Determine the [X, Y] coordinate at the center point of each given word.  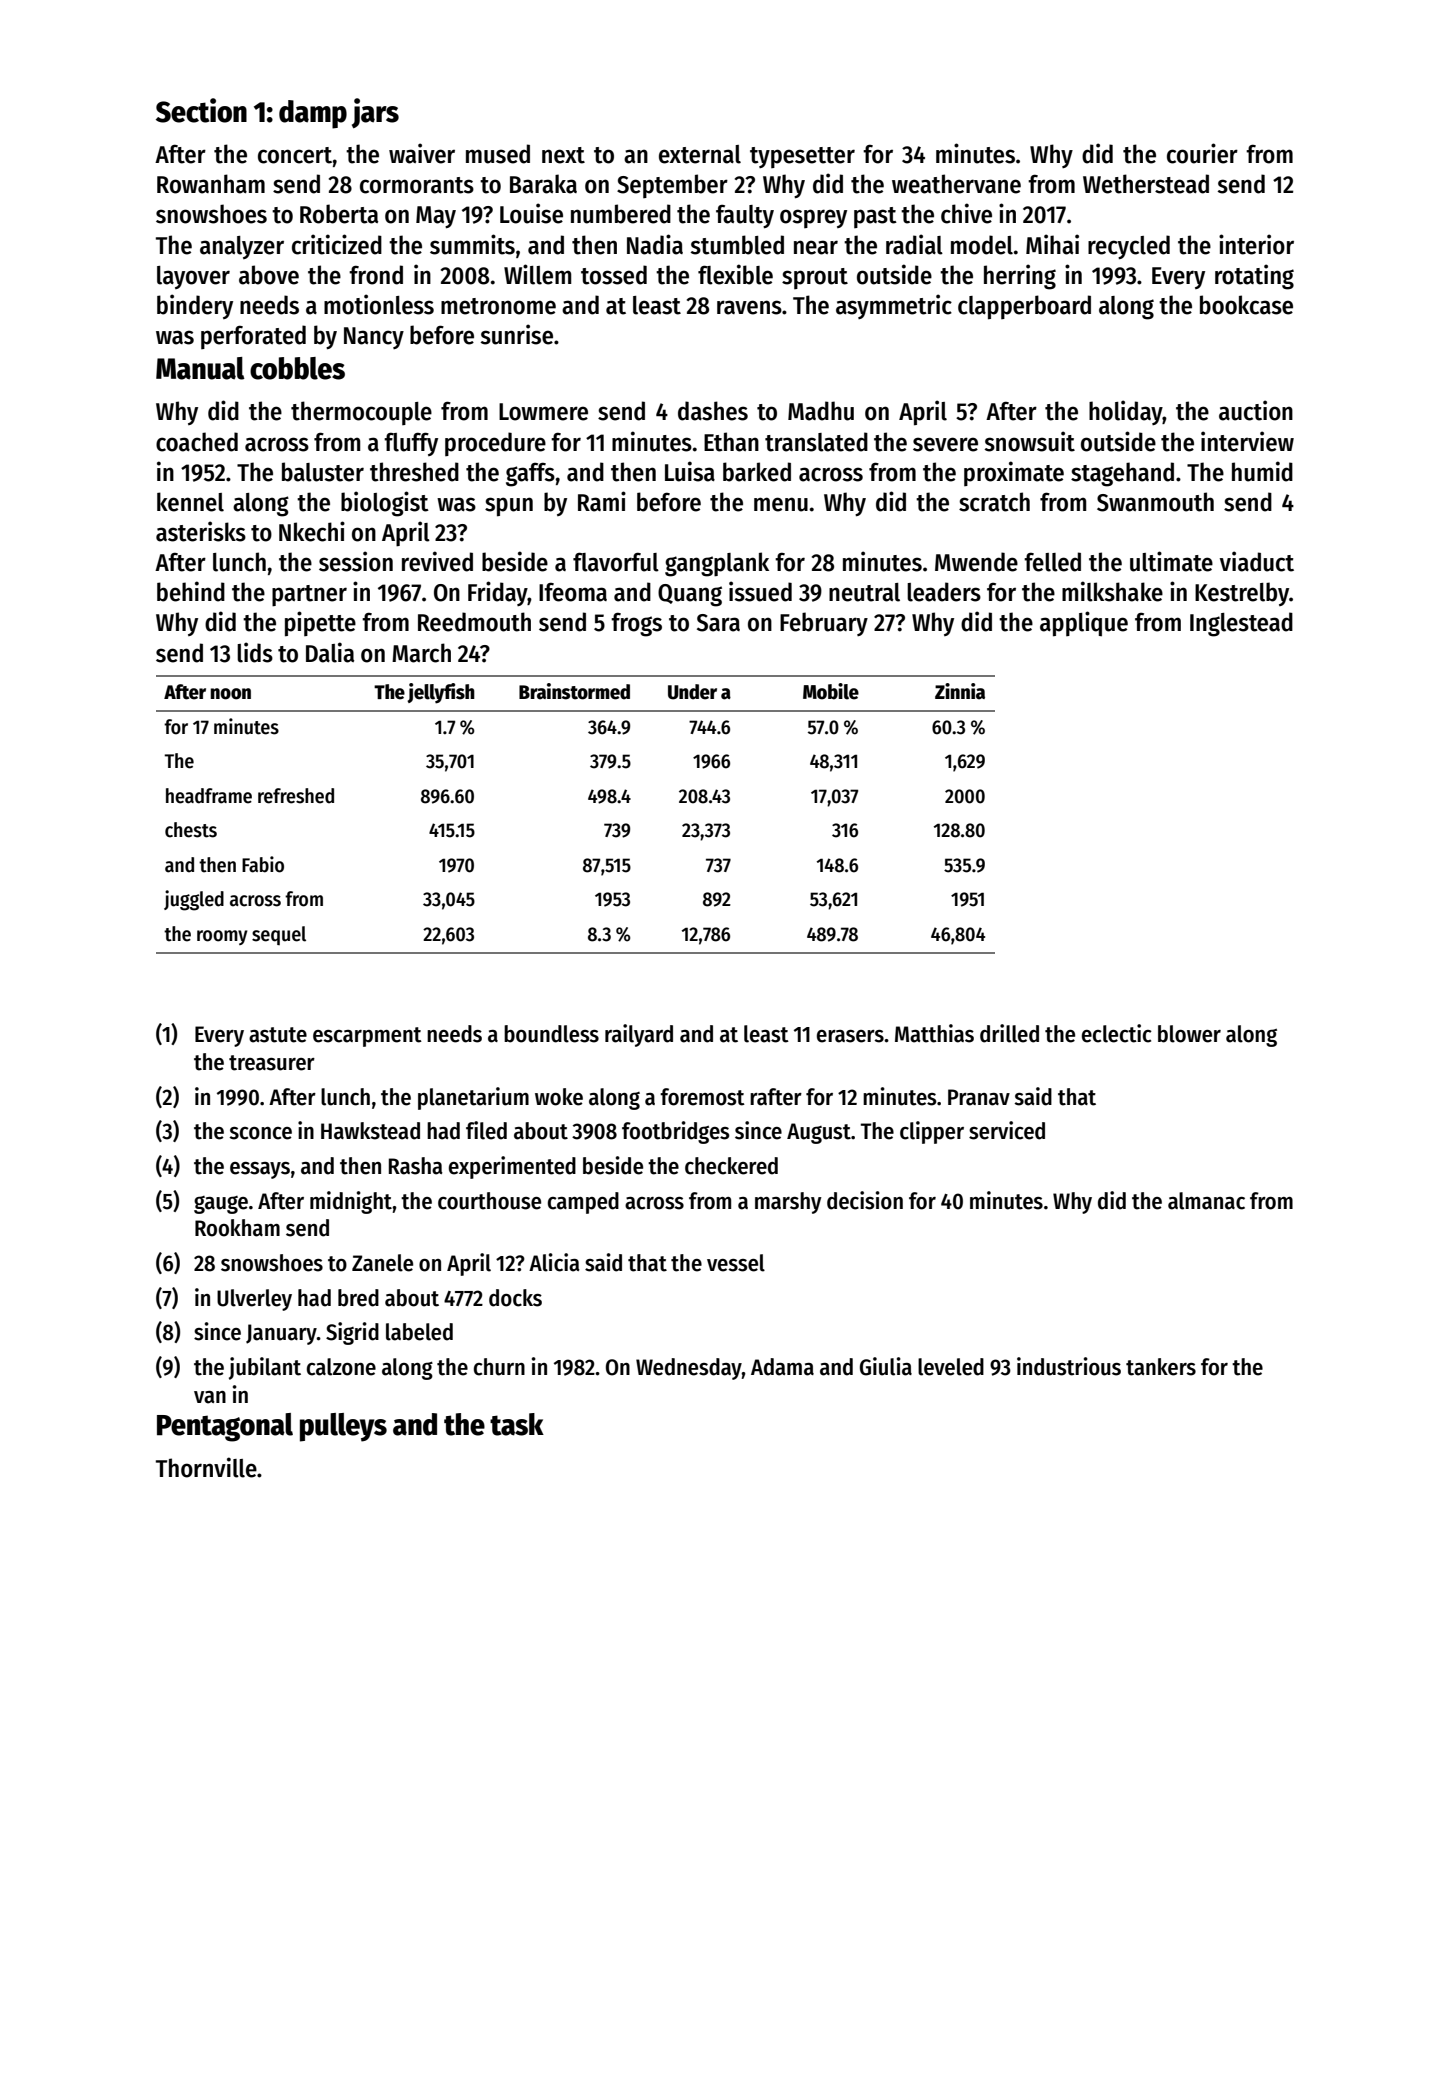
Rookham [237, 1228]
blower [1189, 1034]
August [819, 1133]
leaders [944, 592]
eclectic [1117, 1033]
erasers [850, 1036]
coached [197, 442]
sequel [279, 935]
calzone [341, 1367]
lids [255, 652]
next [563, 155]
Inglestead [1241, 624]
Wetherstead [1146, 184]
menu [781, 504]
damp [313, 114]
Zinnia [960, 691]
